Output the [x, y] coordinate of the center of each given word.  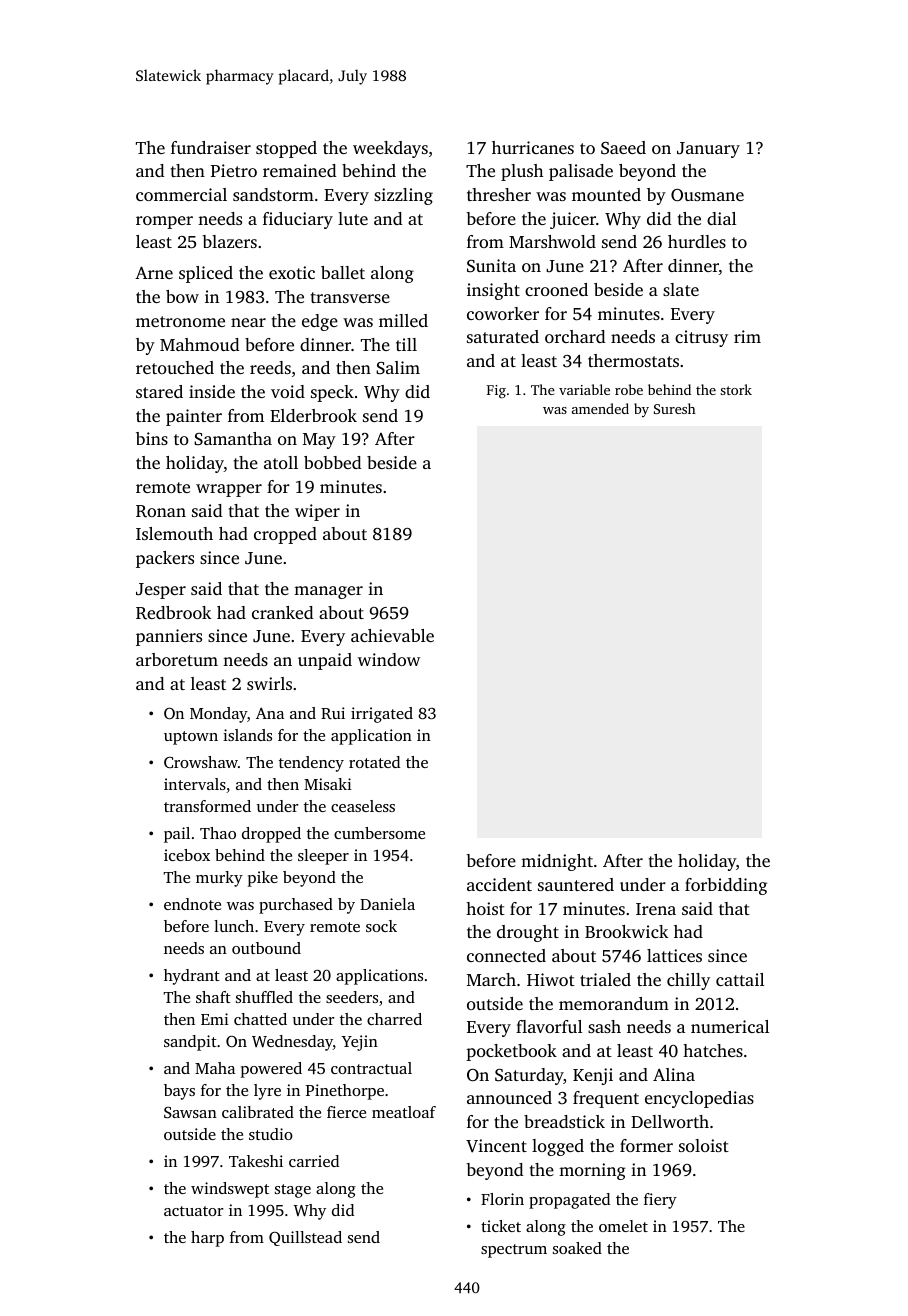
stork [736, 389]
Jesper [161, 591]
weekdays [390, 149]
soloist [704, 1145]
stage [293, 1191]
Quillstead [305, 1238]
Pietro [234, 170]
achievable [392, 635]
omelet [623, 1226]
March [491, 979]
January [708, 150]
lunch [234, 926]
